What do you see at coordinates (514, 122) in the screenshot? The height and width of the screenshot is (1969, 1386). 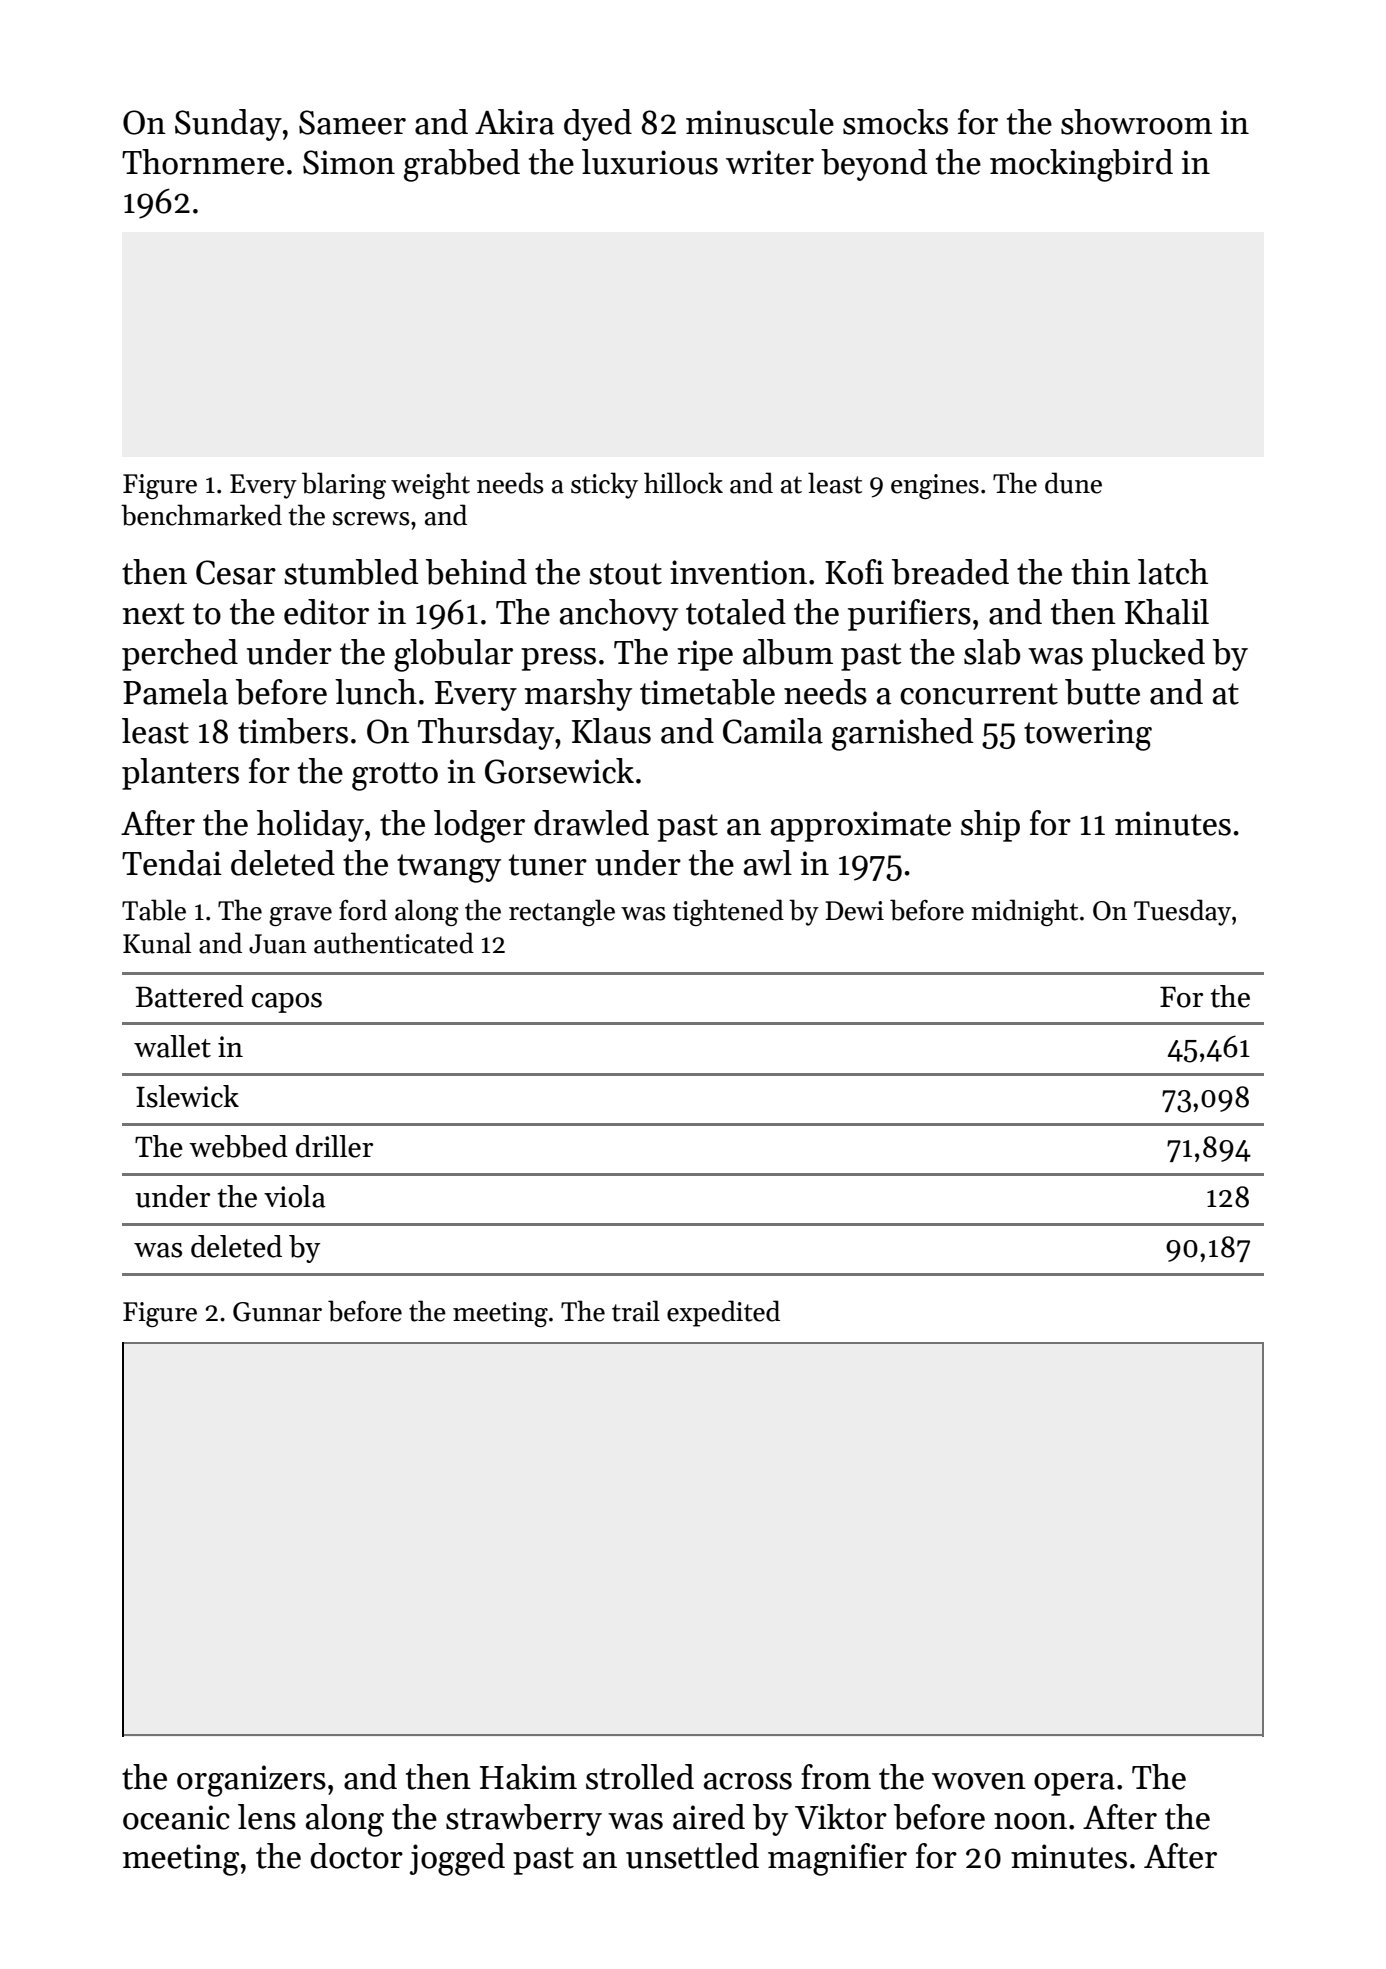 I see `Akira` at bounding box center [514, 122].
